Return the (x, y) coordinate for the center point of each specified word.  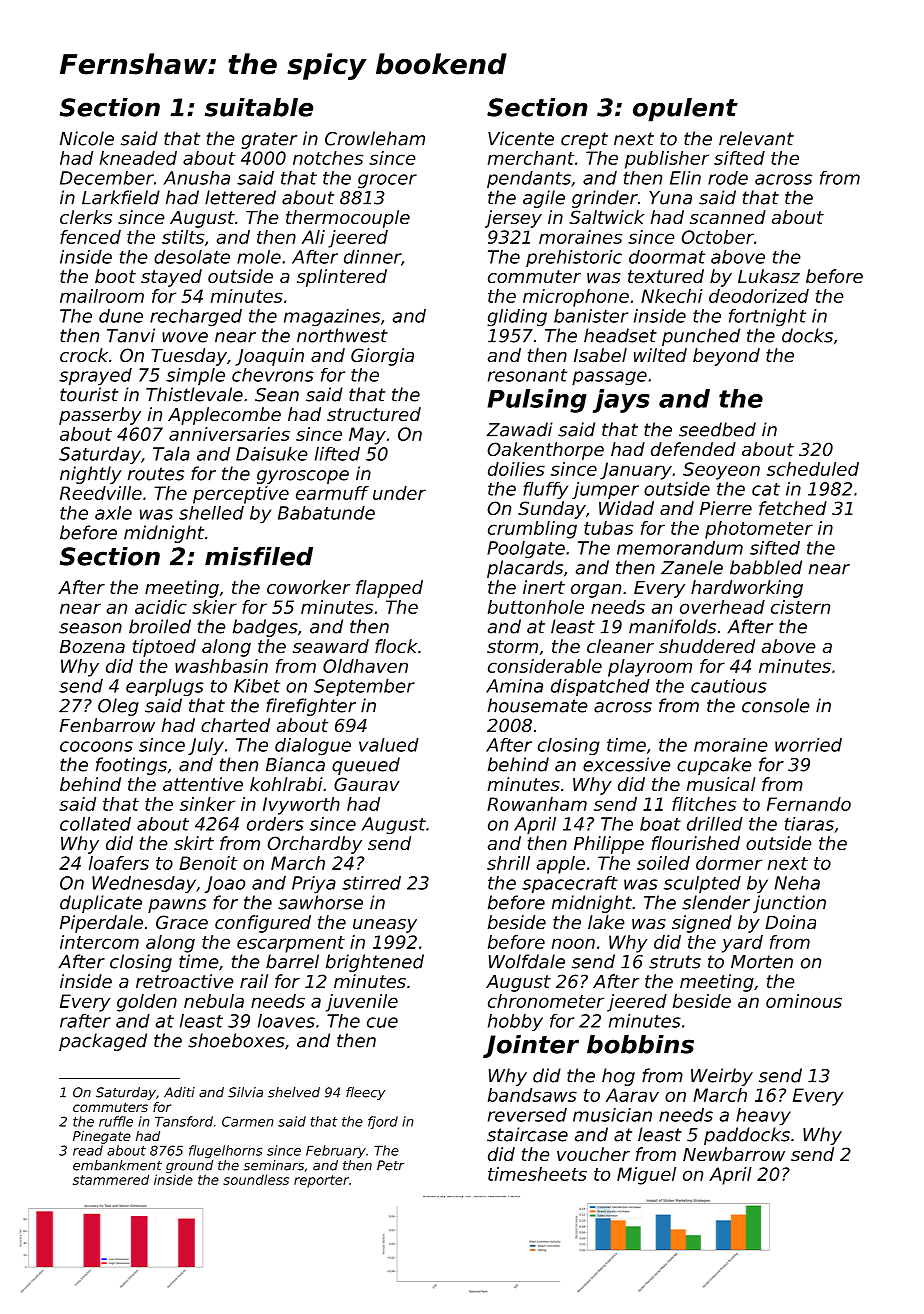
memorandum (680, 548)
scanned (728, 217)
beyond (726, 357)
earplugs (165, 687)
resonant (527, 375)
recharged (196, 317)
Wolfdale (527, 961)
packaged (103, 1042)
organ (596, 591)
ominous (804, 1001)
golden (147, 1003)
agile (544, 199)
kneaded (138, 158)
